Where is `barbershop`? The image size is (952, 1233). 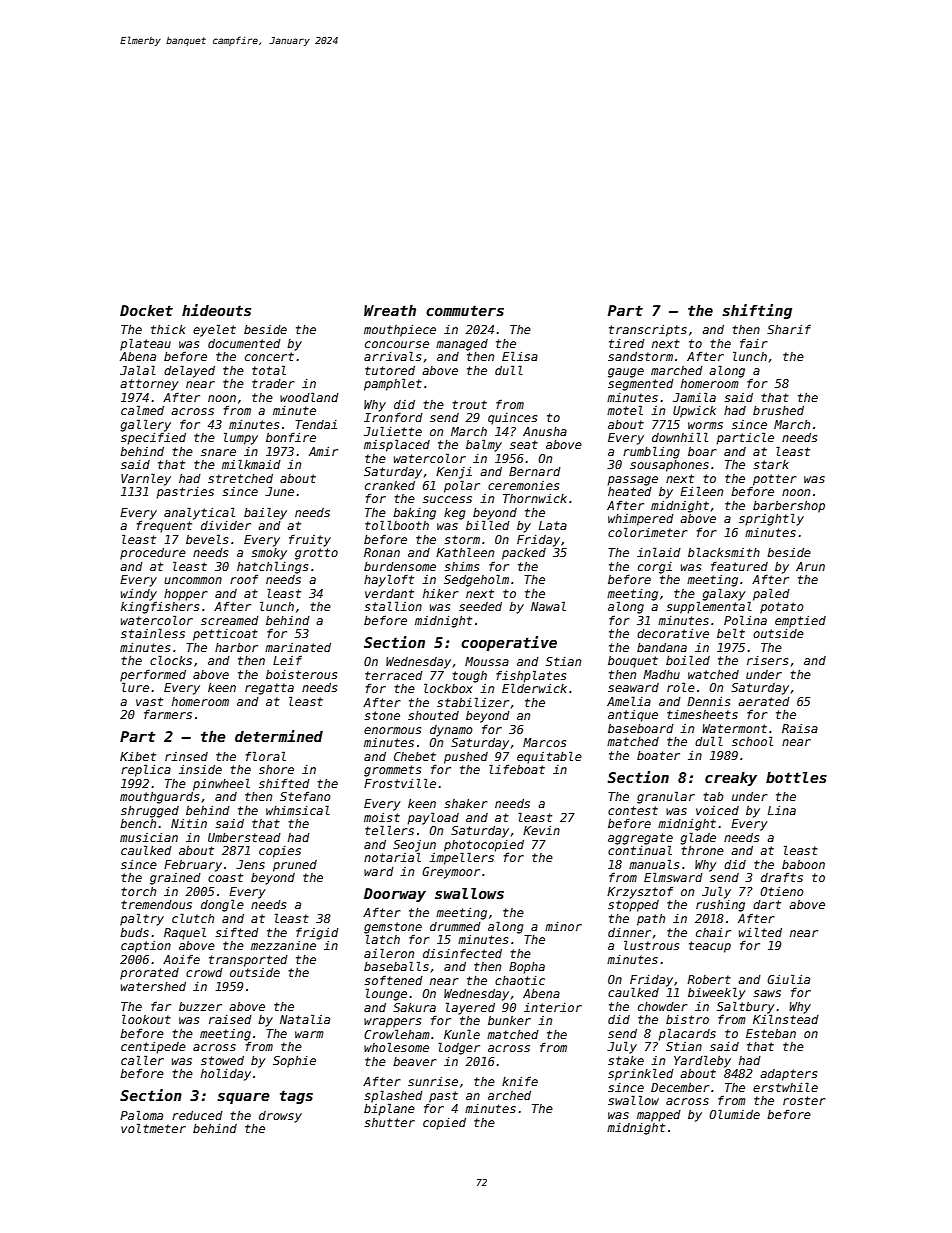
barbershop is located at coordinates (789, 507).
